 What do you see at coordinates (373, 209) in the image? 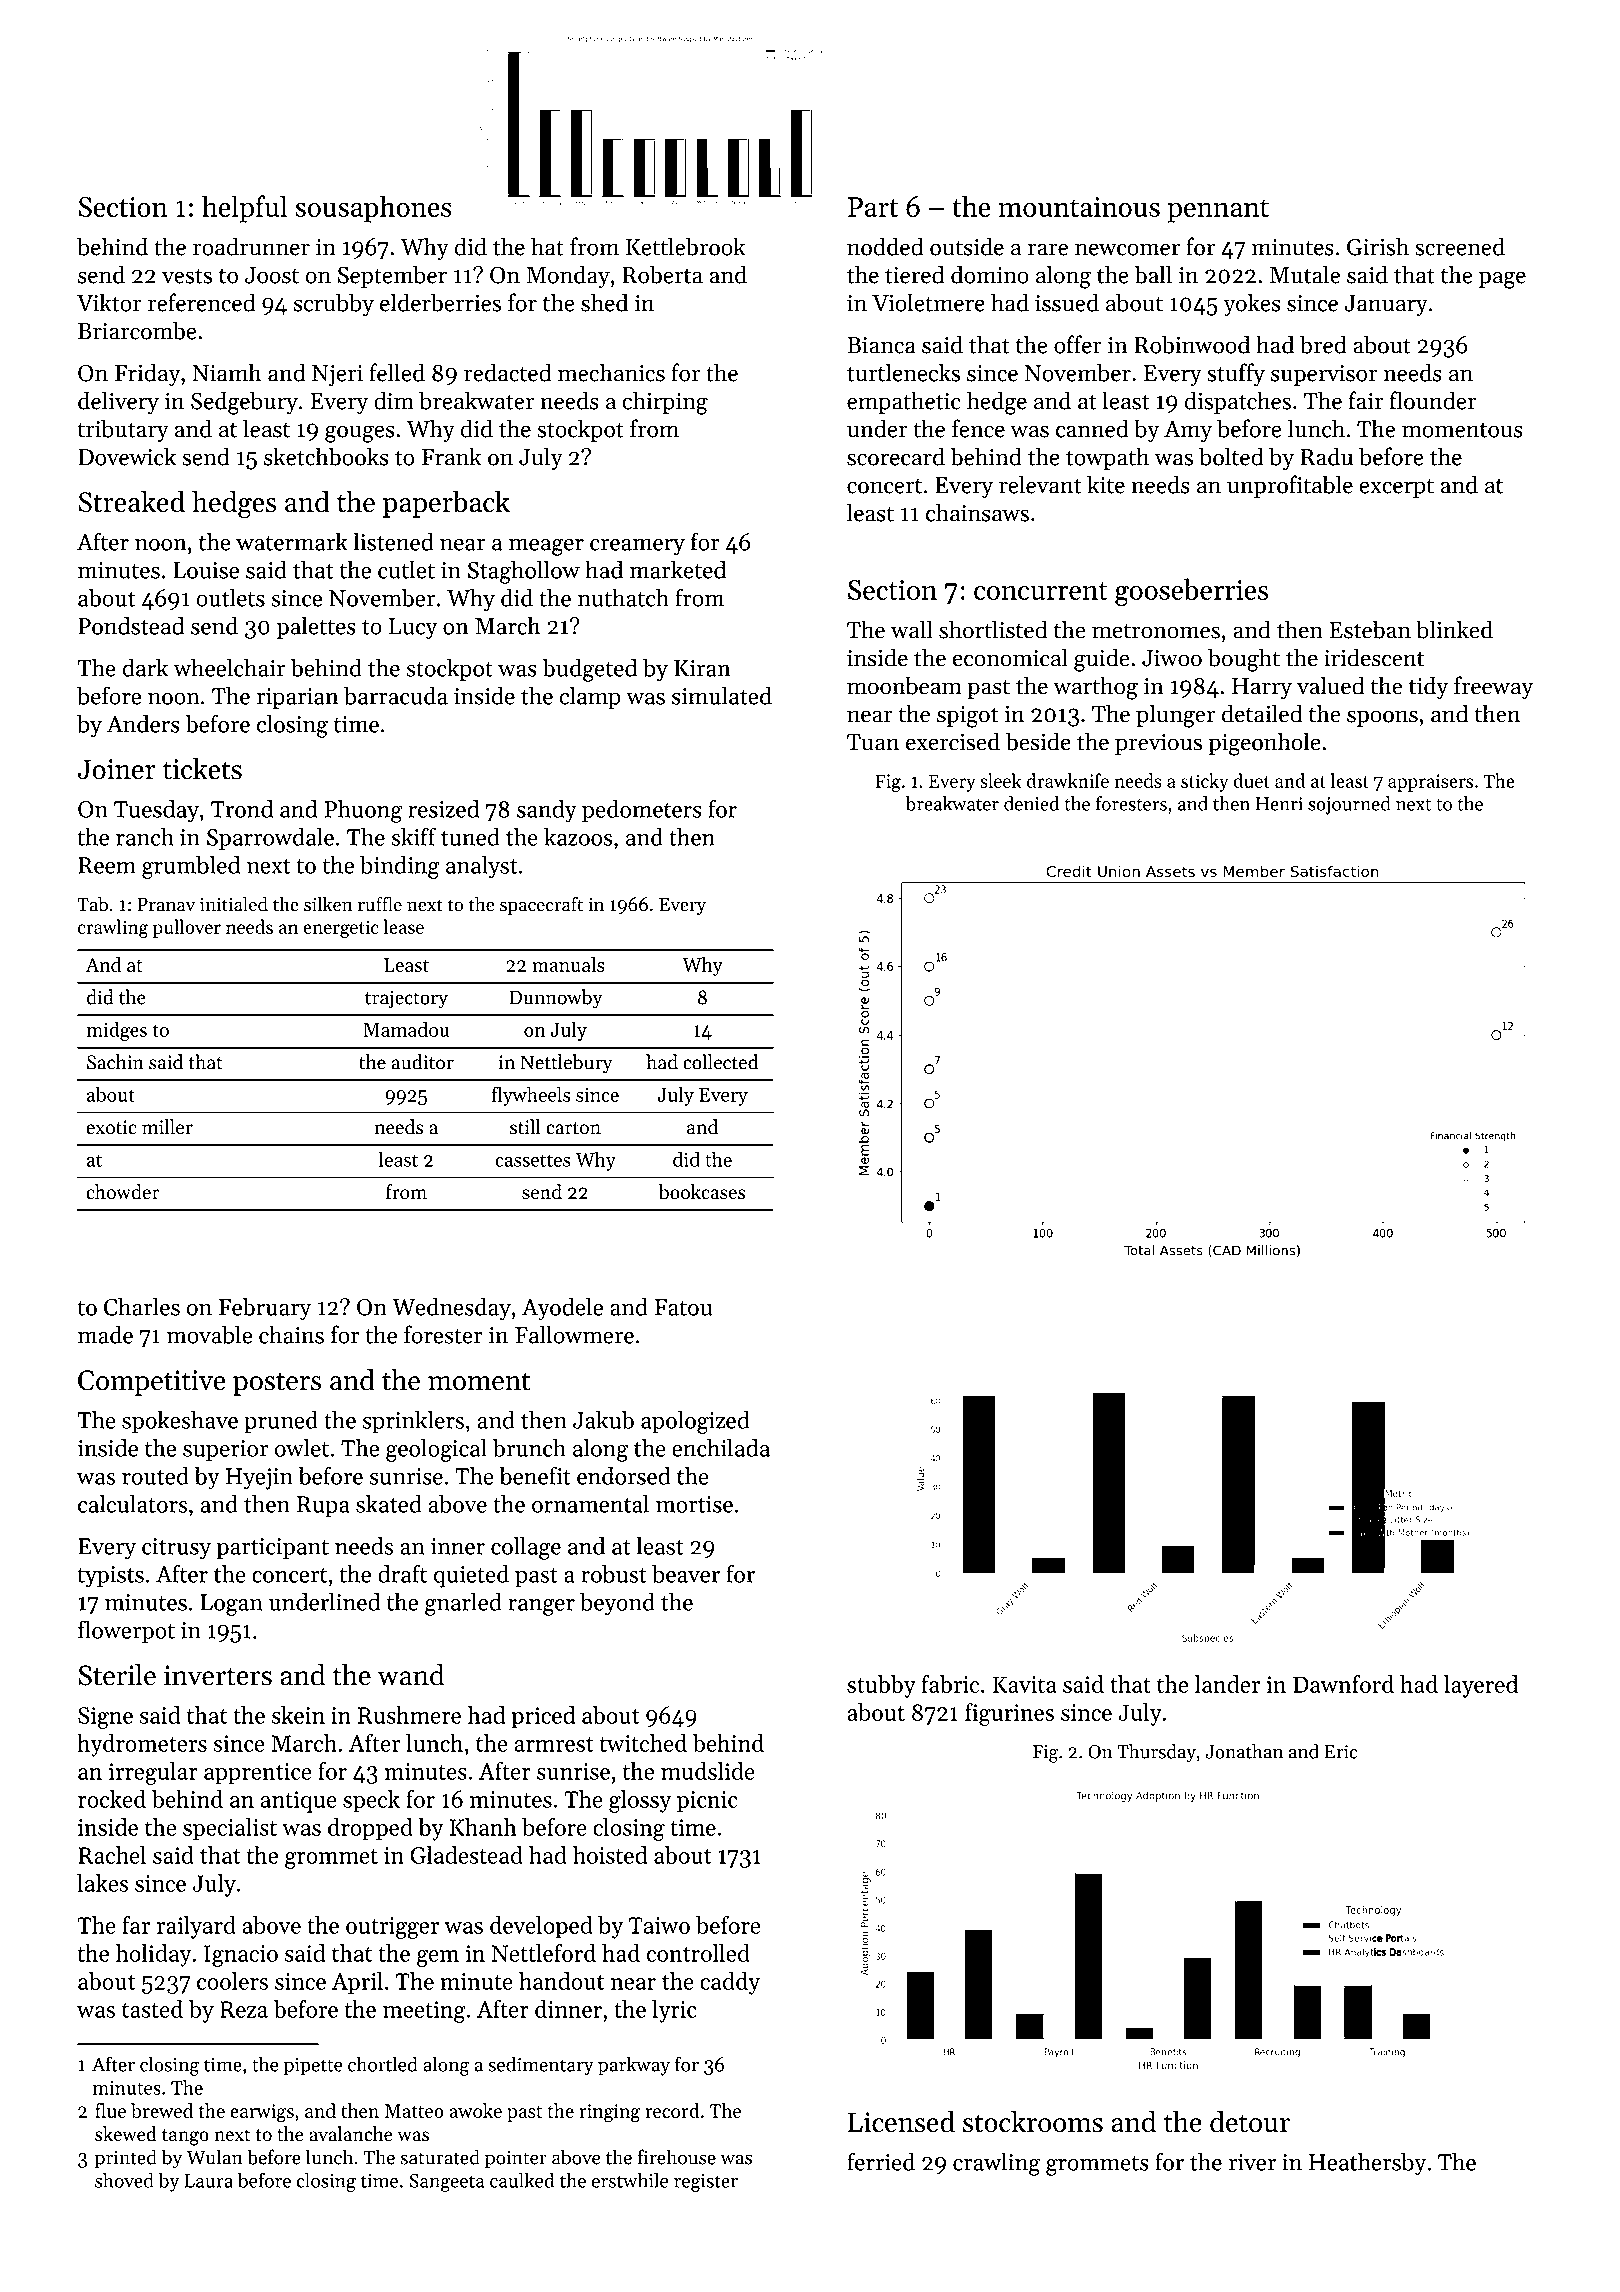
I see `sousaphones` at bounding box center [373, 209].
